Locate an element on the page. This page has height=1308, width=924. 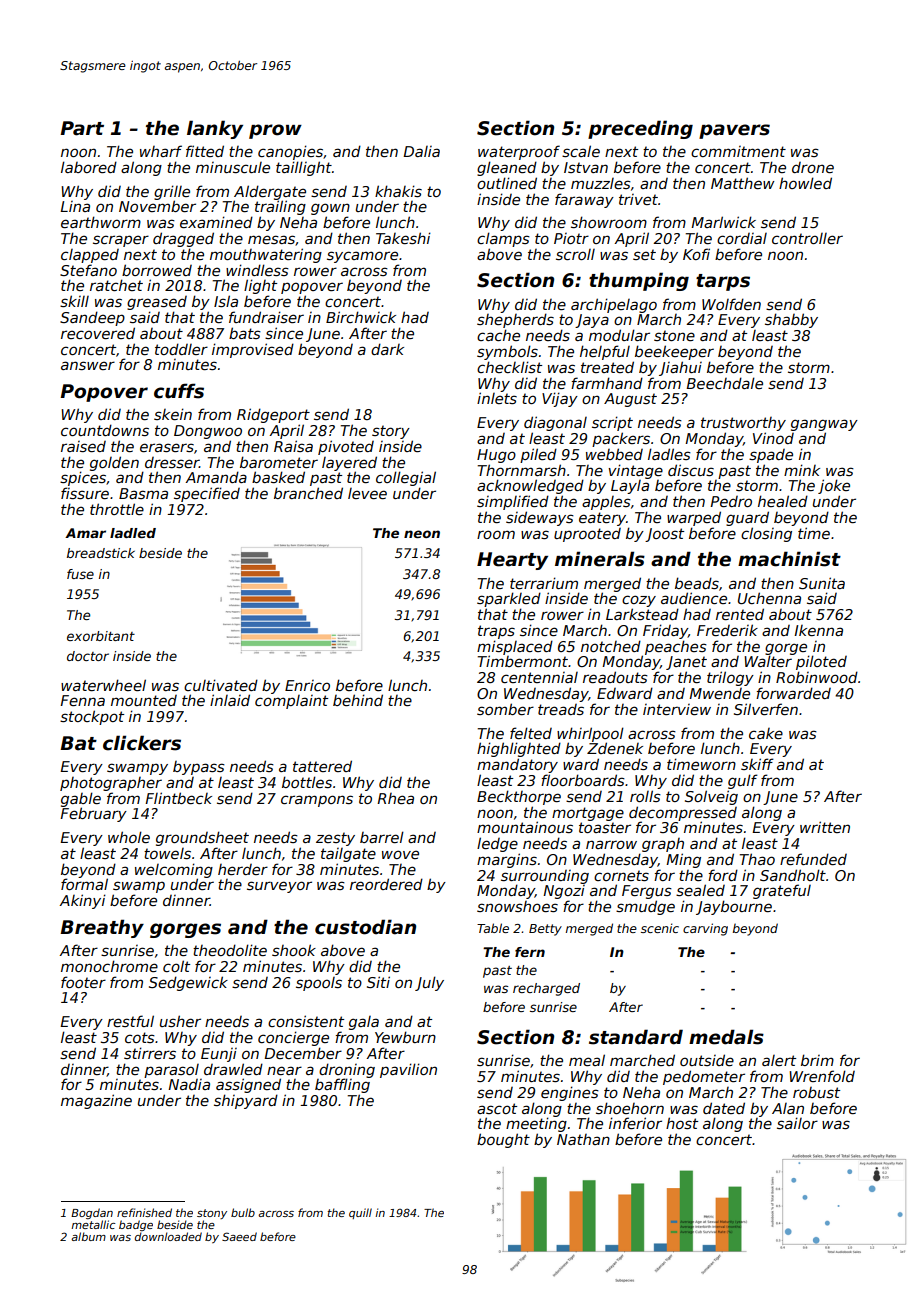
Dalia is located at coordinates (421, 151).
